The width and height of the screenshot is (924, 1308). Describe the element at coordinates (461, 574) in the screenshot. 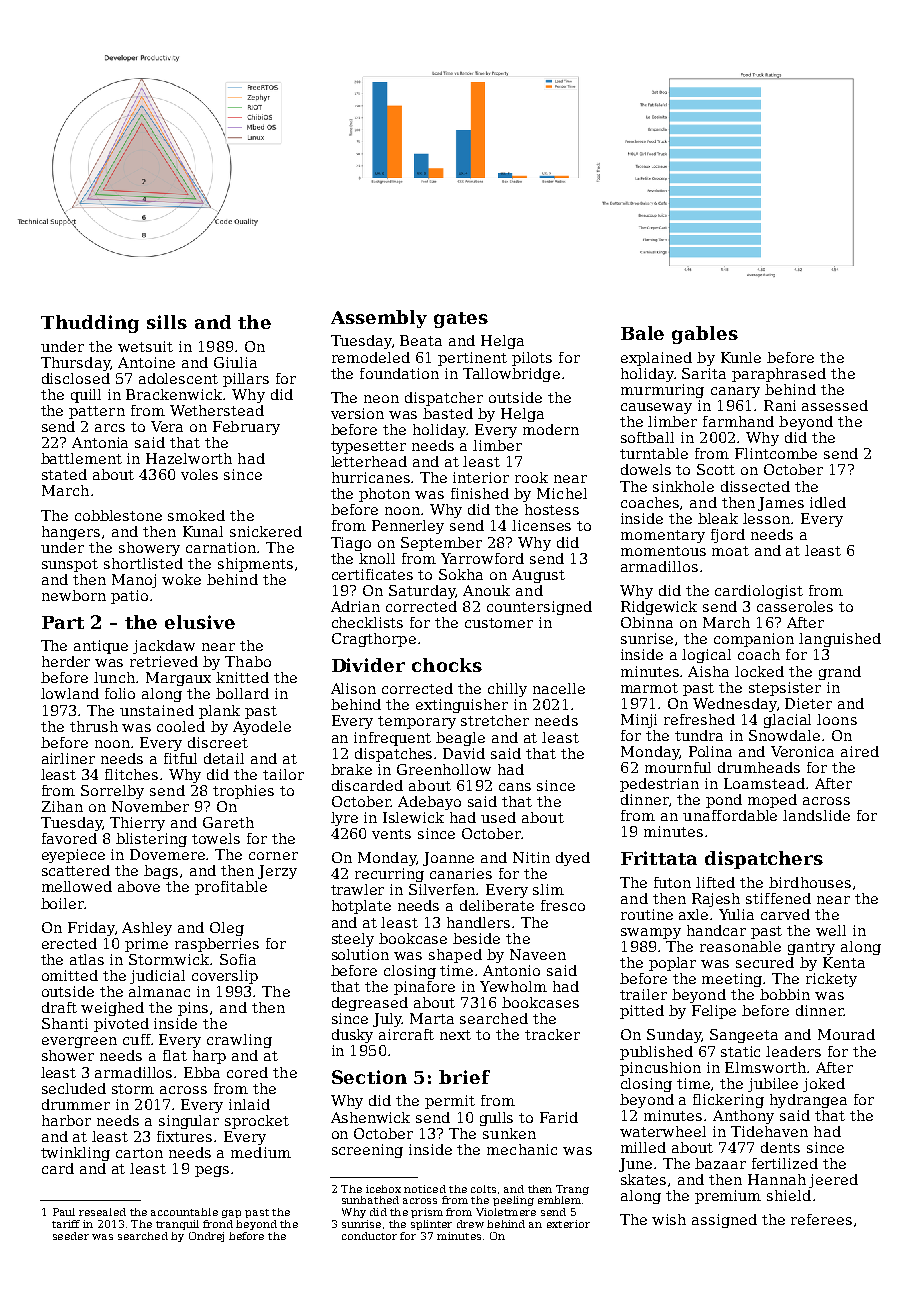

I see `Sokha` at that location.
